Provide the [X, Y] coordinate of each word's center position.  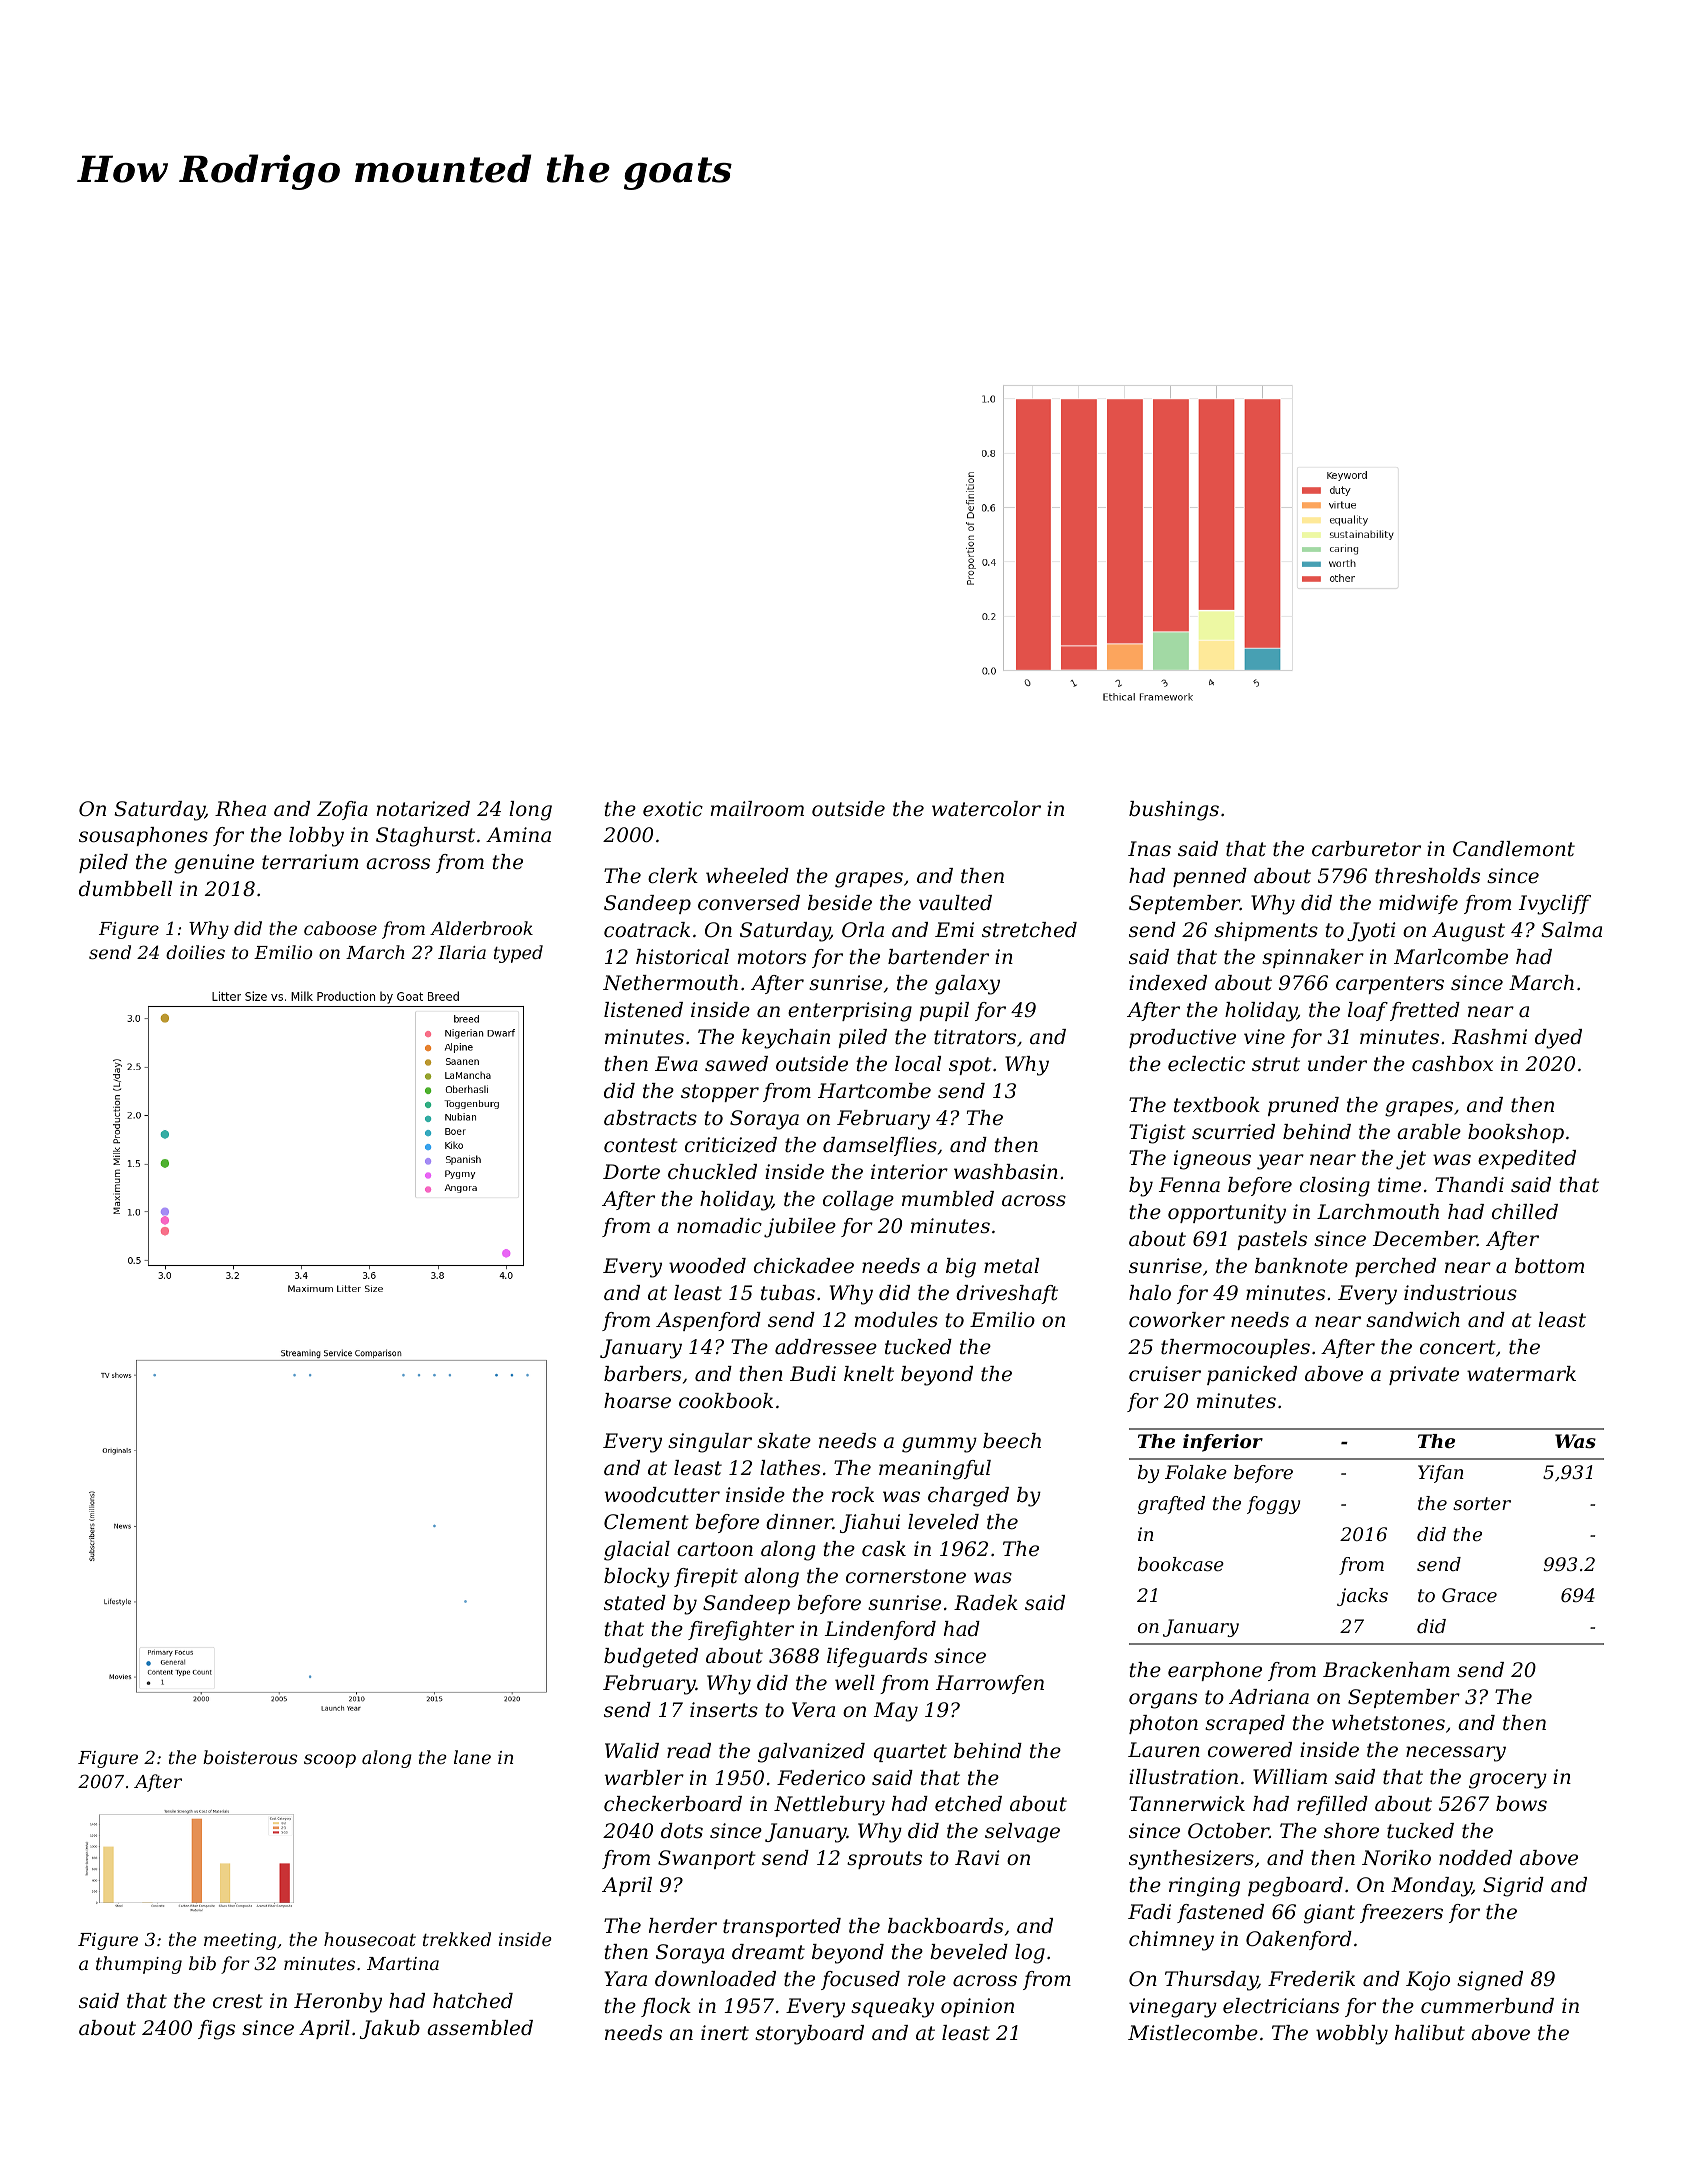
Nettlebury [829, 1806]
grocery [1508, 1781]
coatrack [647, 930]
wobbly [1352, 2035]
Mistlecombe [1193, 2033]
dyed [1558, 1039]
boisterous [250, 1757]
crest [238, 2001]
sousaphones [143, 836]
